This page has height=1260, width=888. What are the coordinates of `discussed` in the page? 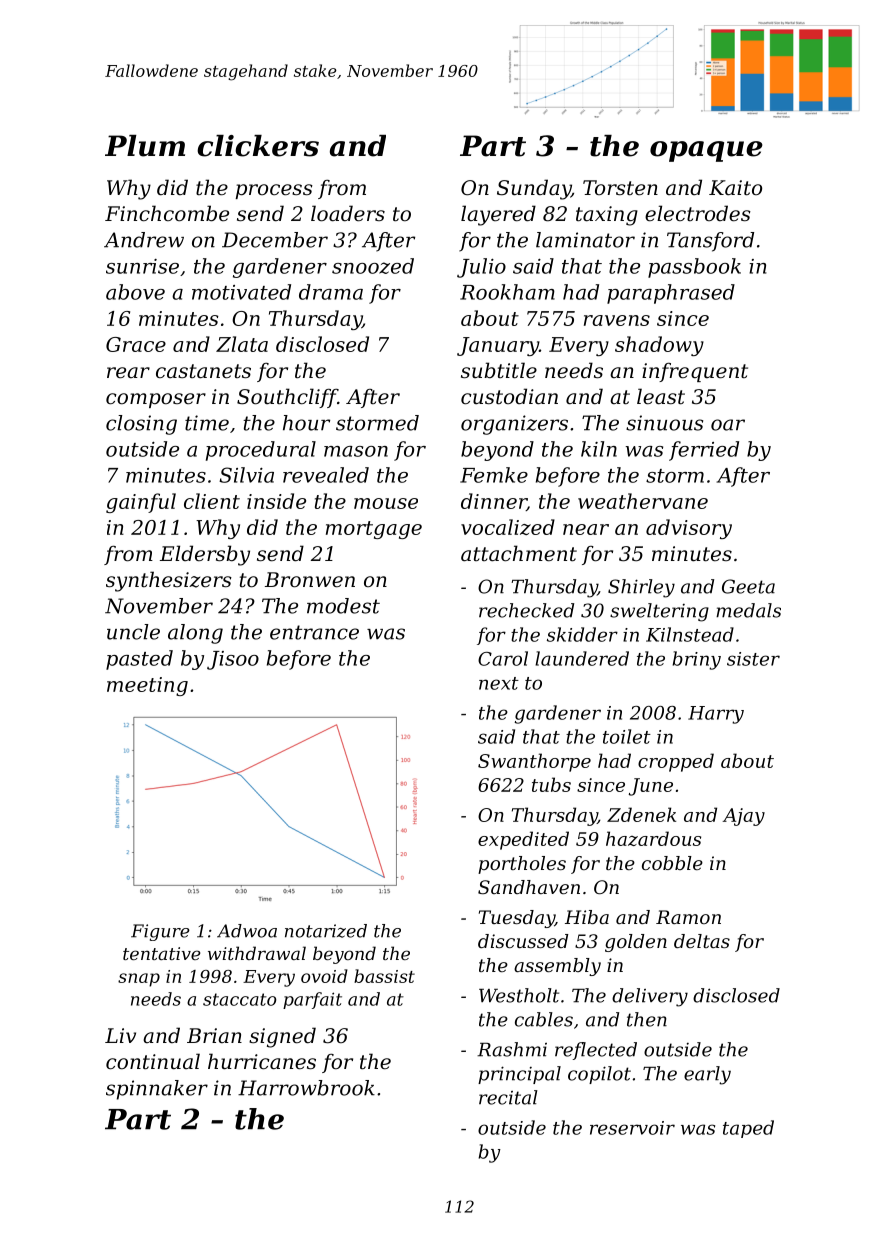 It's located at (523, 941).
